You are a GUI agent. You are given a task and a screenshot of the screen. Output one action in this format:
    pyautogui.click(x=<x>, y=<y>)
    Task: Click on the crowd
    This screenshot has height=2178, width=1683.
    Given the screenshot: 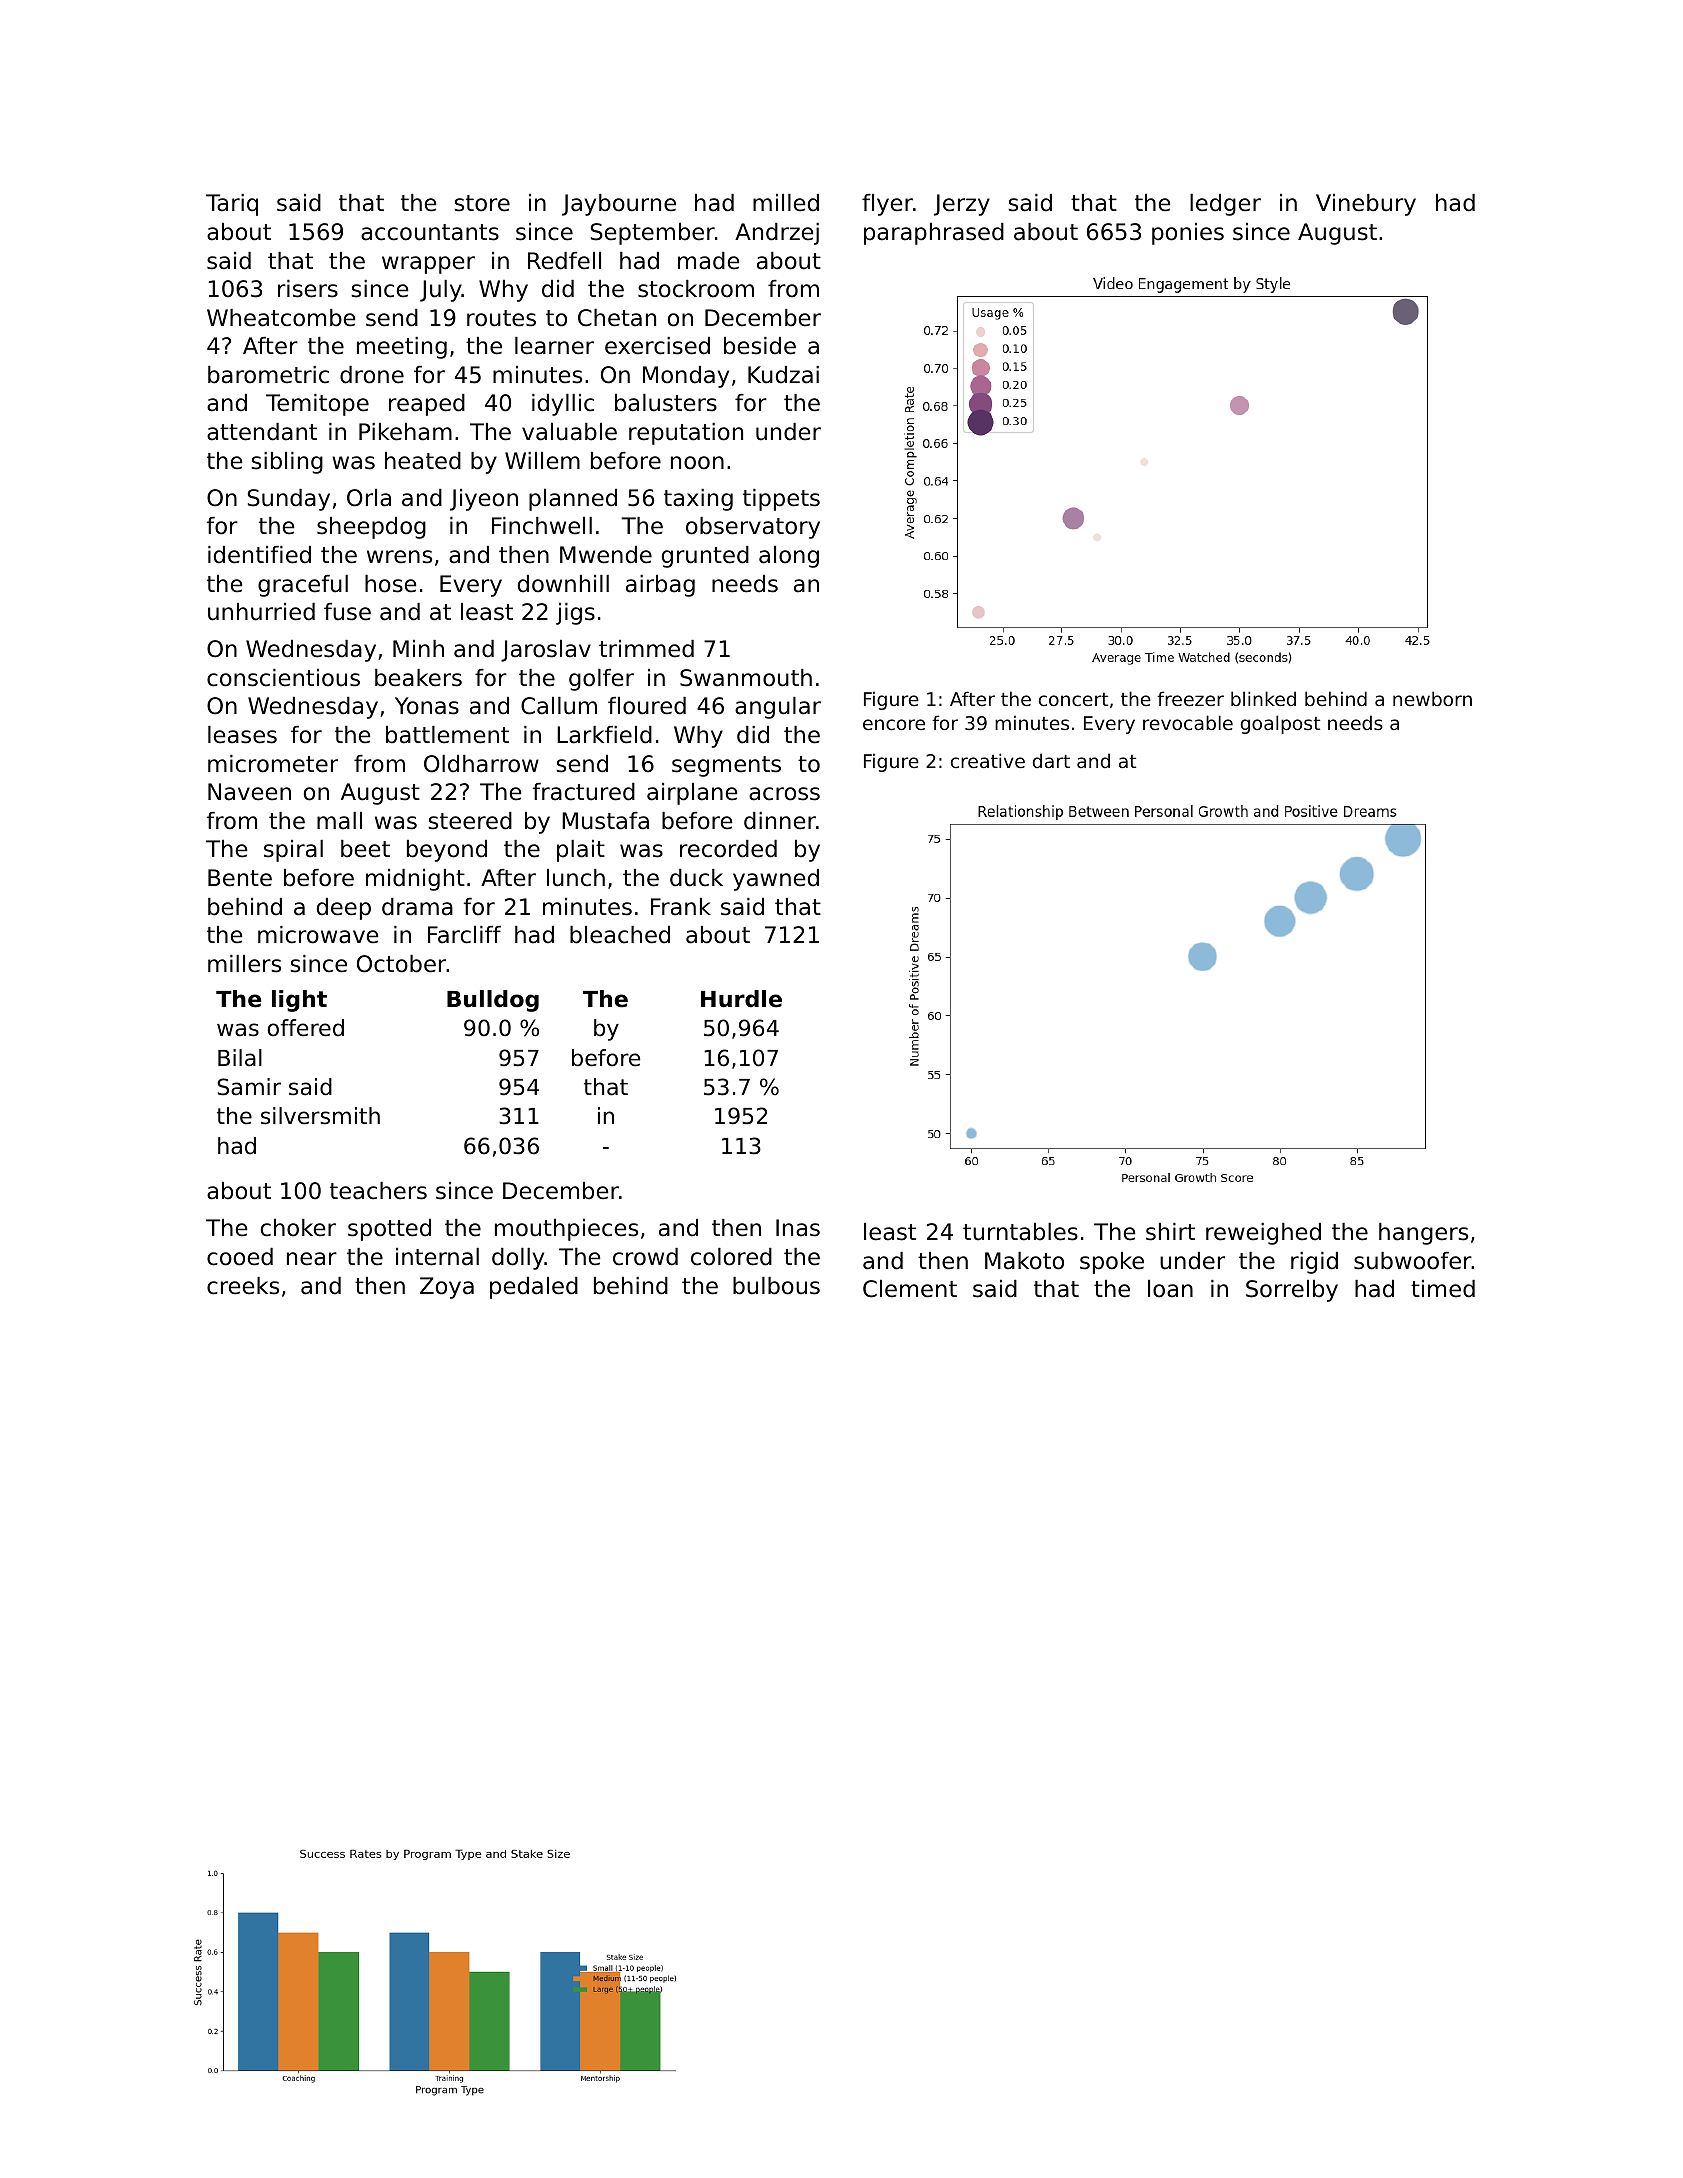 What is the action you would take?
    pyautogui.click(x=645, y=1257)
